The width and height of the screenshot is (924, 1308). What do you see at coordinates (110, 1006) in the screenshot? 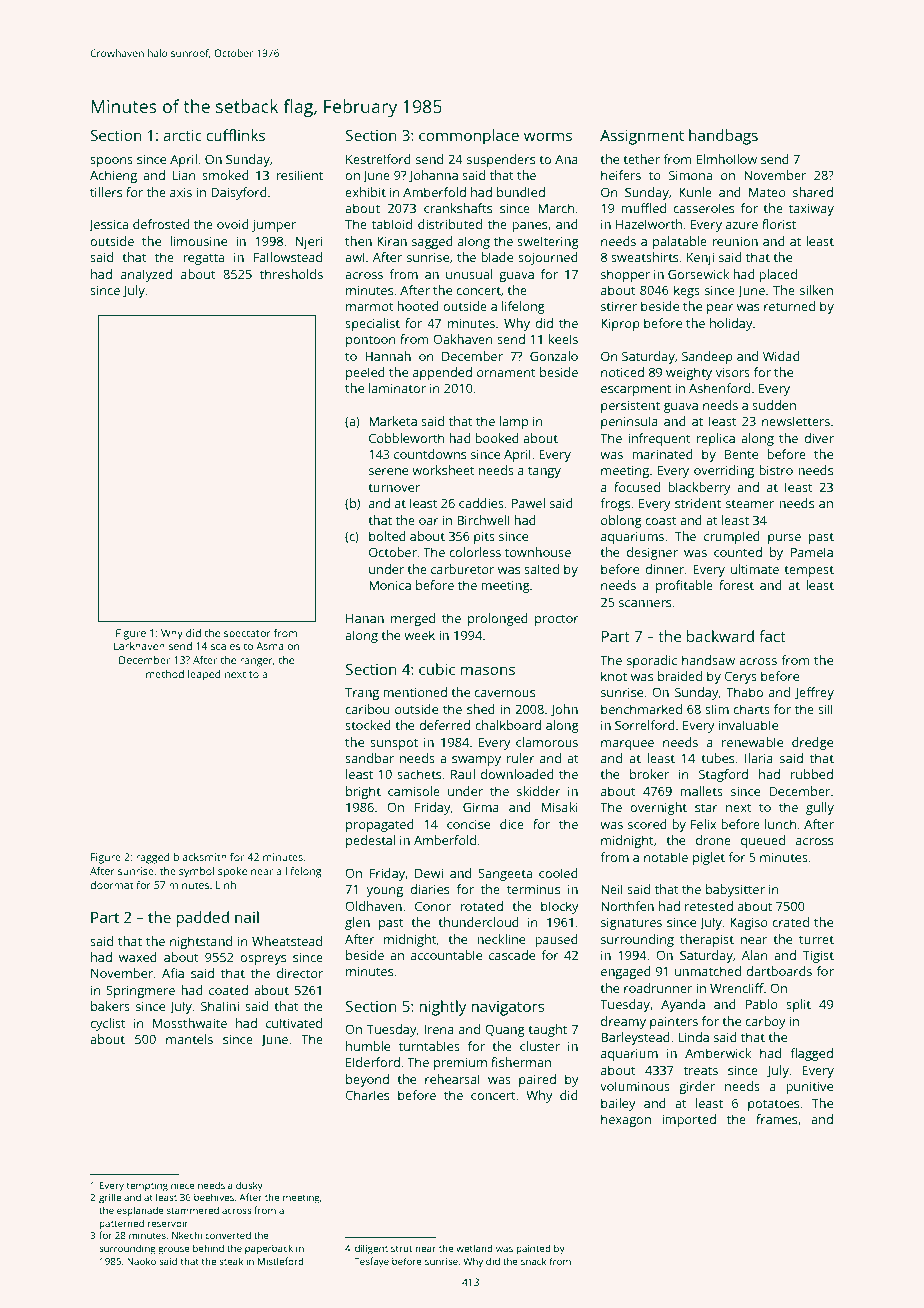
I see `bakers` at bounding box center [110, 1006].
